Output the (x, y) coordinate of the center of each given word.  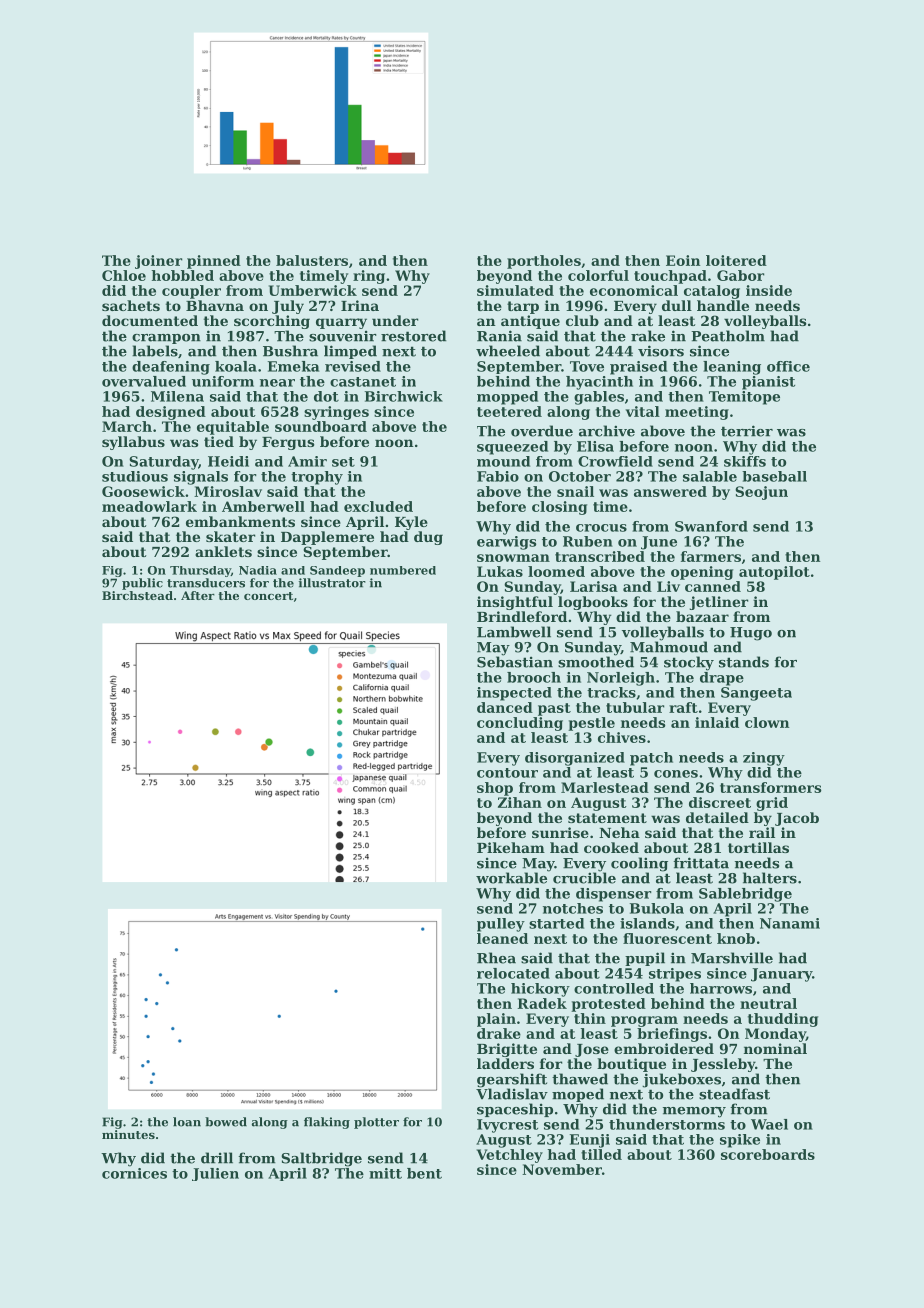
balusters (312, 260)
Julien (215, 1174)
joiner (159, 262)
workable (511, 878)
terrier (747, 431)
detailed (717, 817)
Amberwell (263, 506)
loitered (736, 260)
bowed (226, 1122)
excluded (378, 506)
